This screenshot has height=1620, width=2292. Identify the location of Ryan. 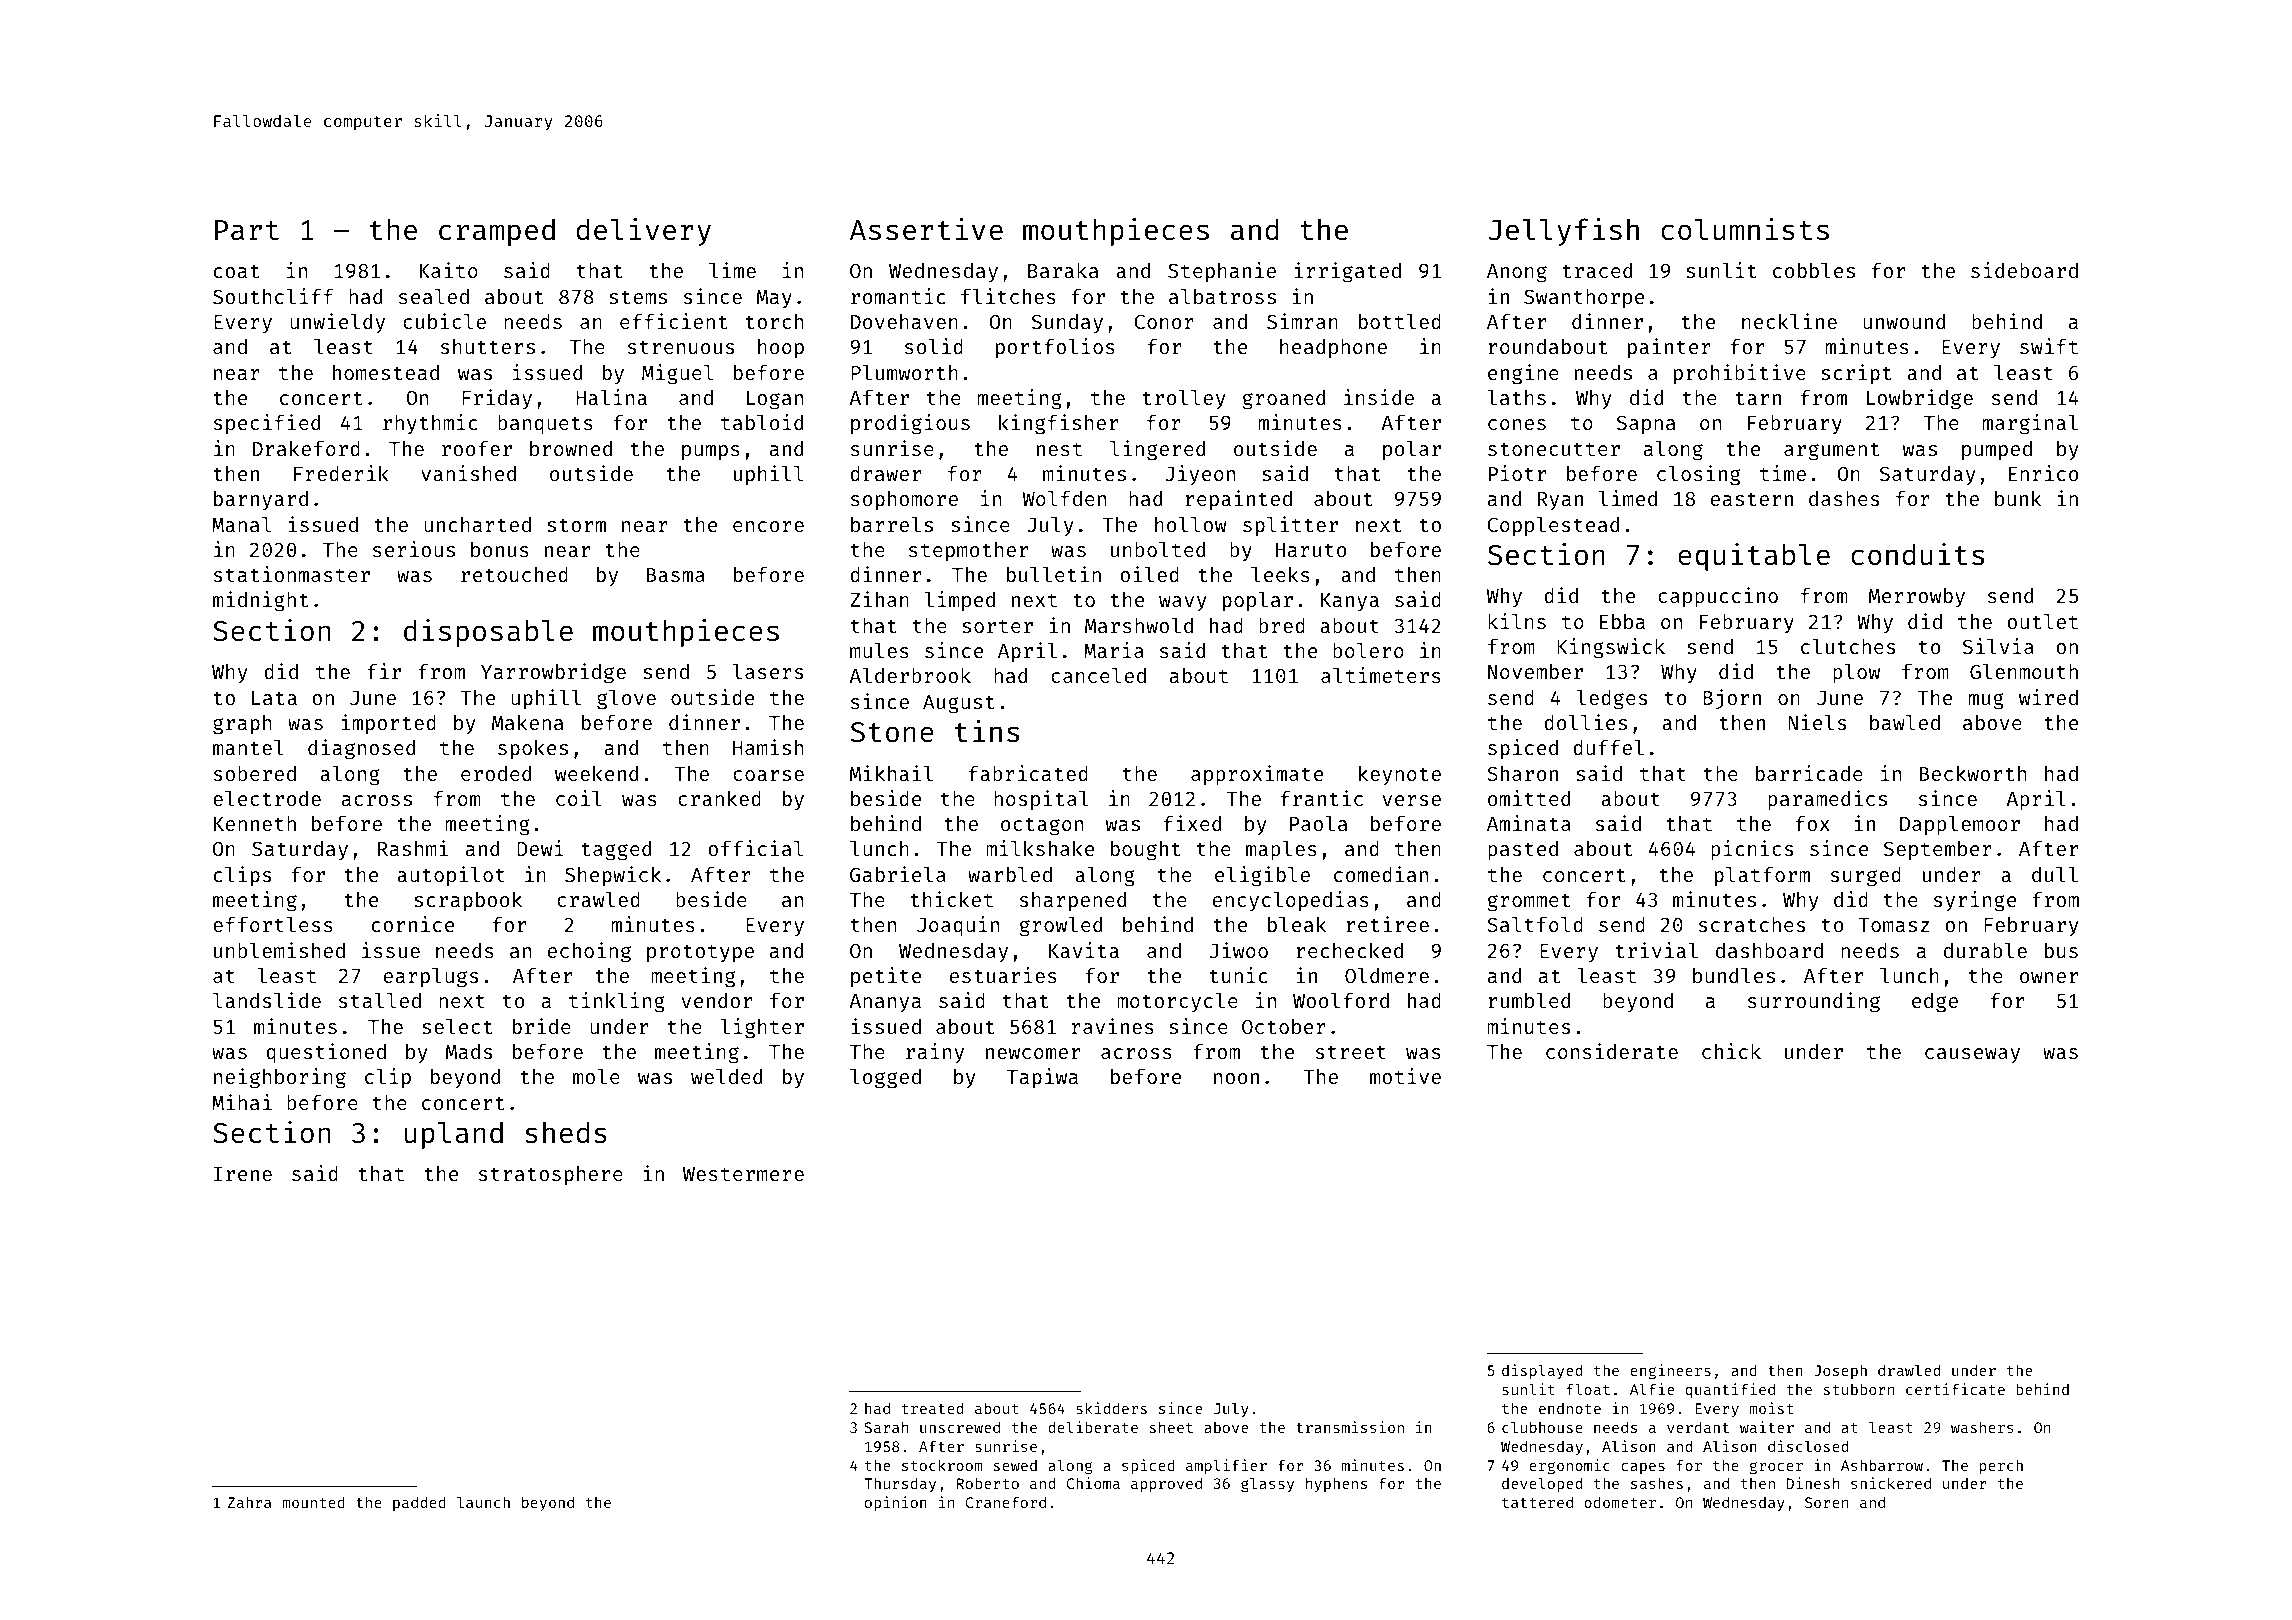
(1560, 501).
